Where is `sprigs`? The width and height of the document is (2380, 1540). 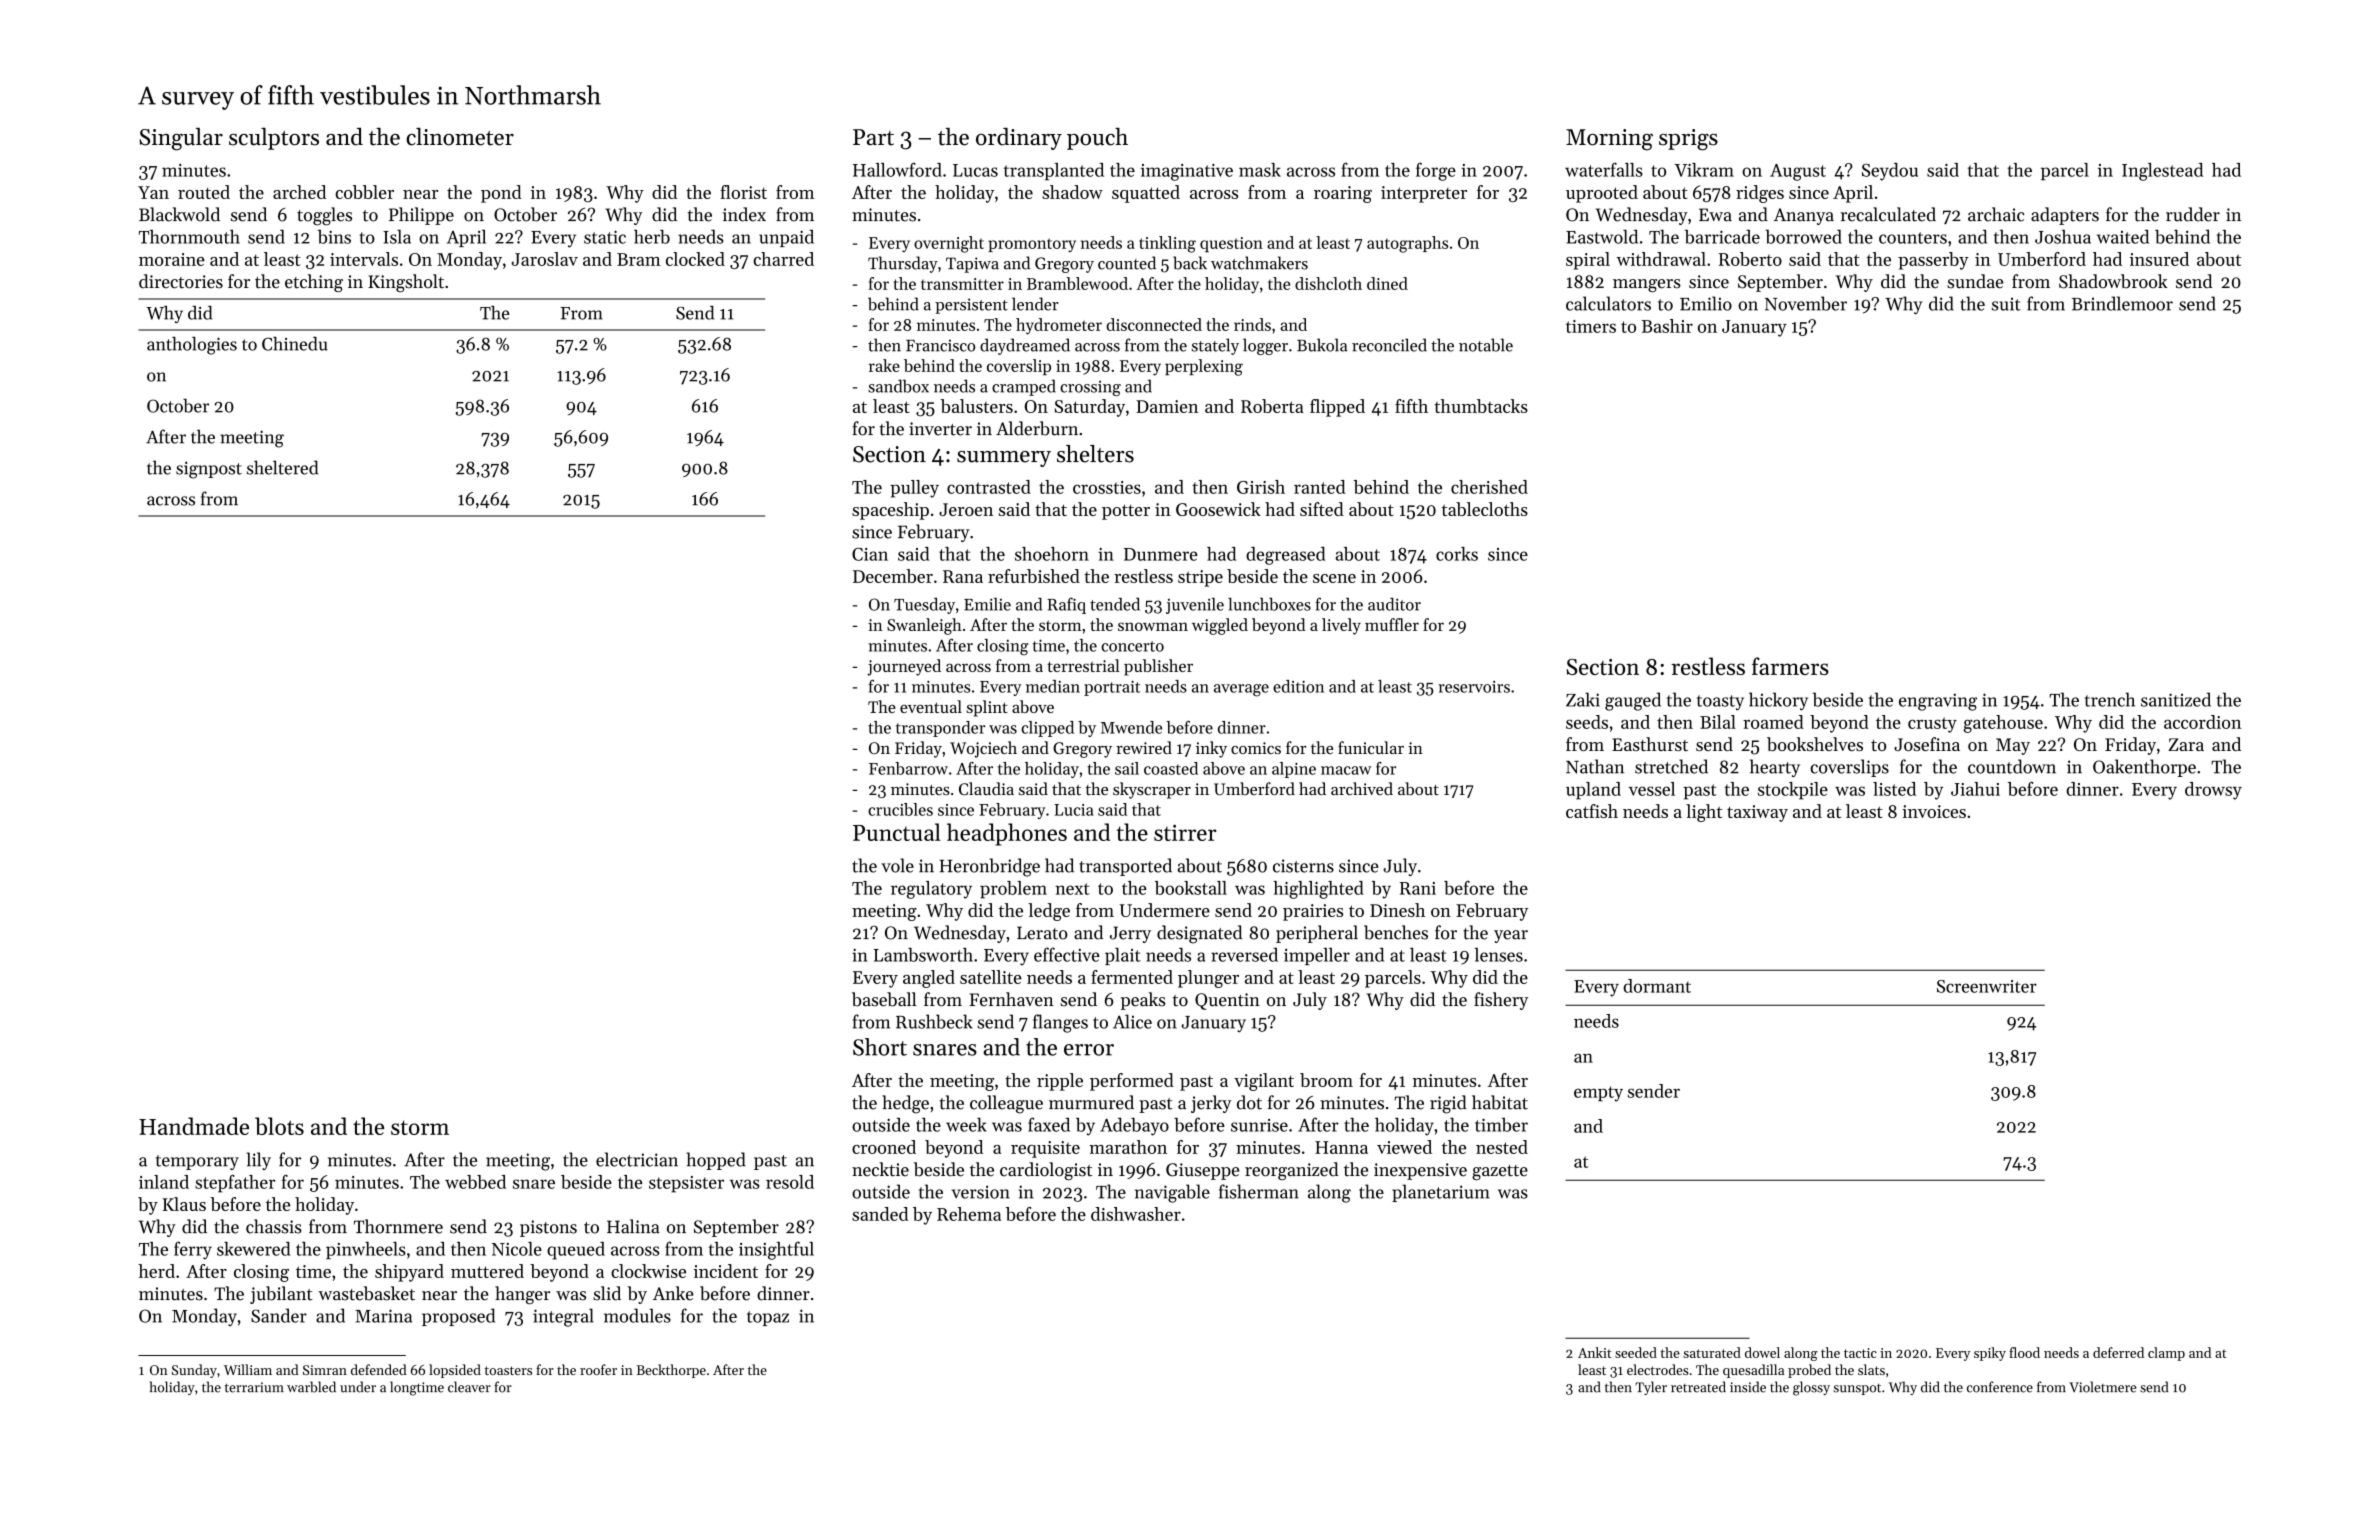
sprigs is located at coordinates (1688, 140).
